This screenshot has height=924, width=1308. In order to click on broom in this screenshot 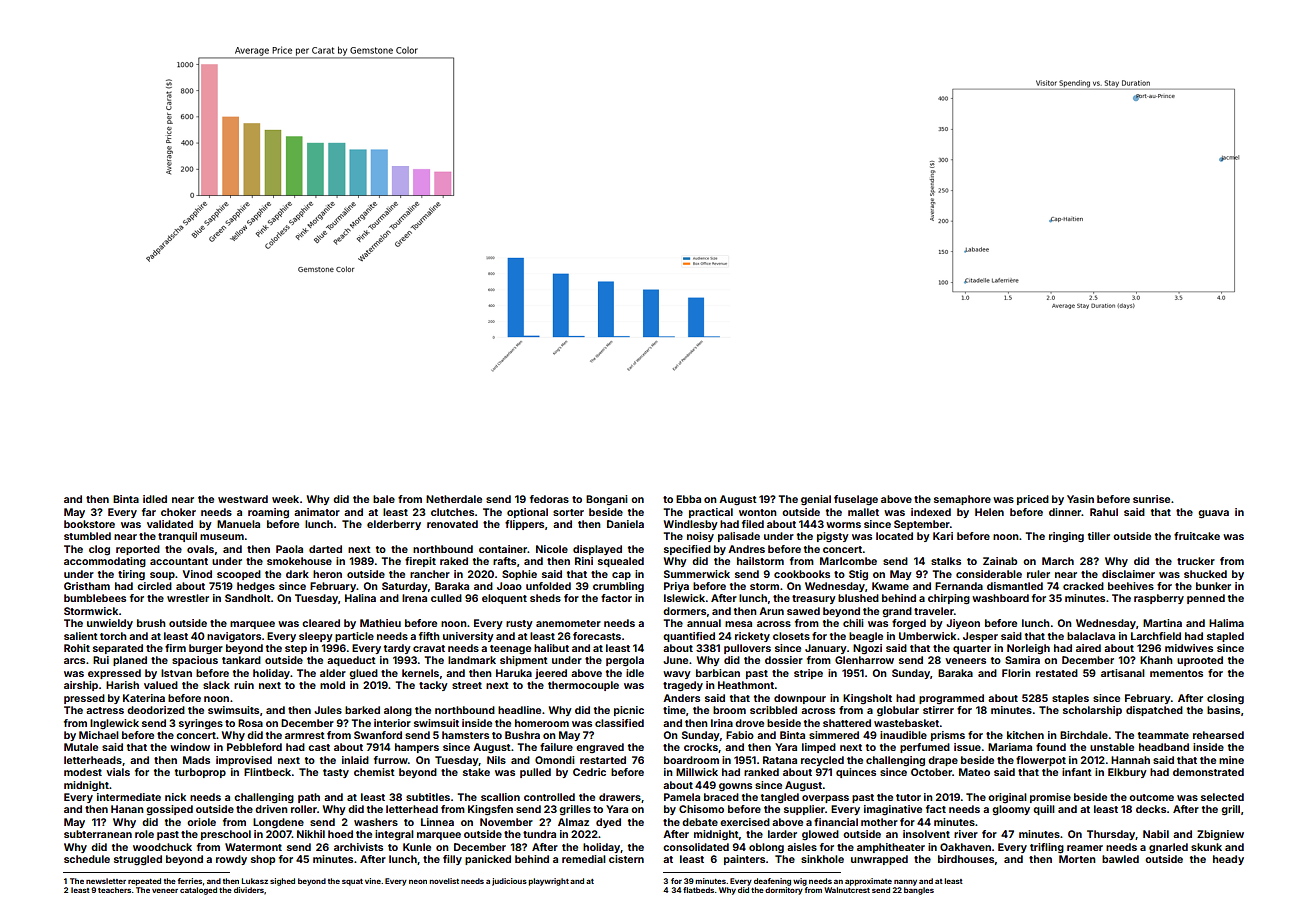, I will do `click(729, 710)`.
